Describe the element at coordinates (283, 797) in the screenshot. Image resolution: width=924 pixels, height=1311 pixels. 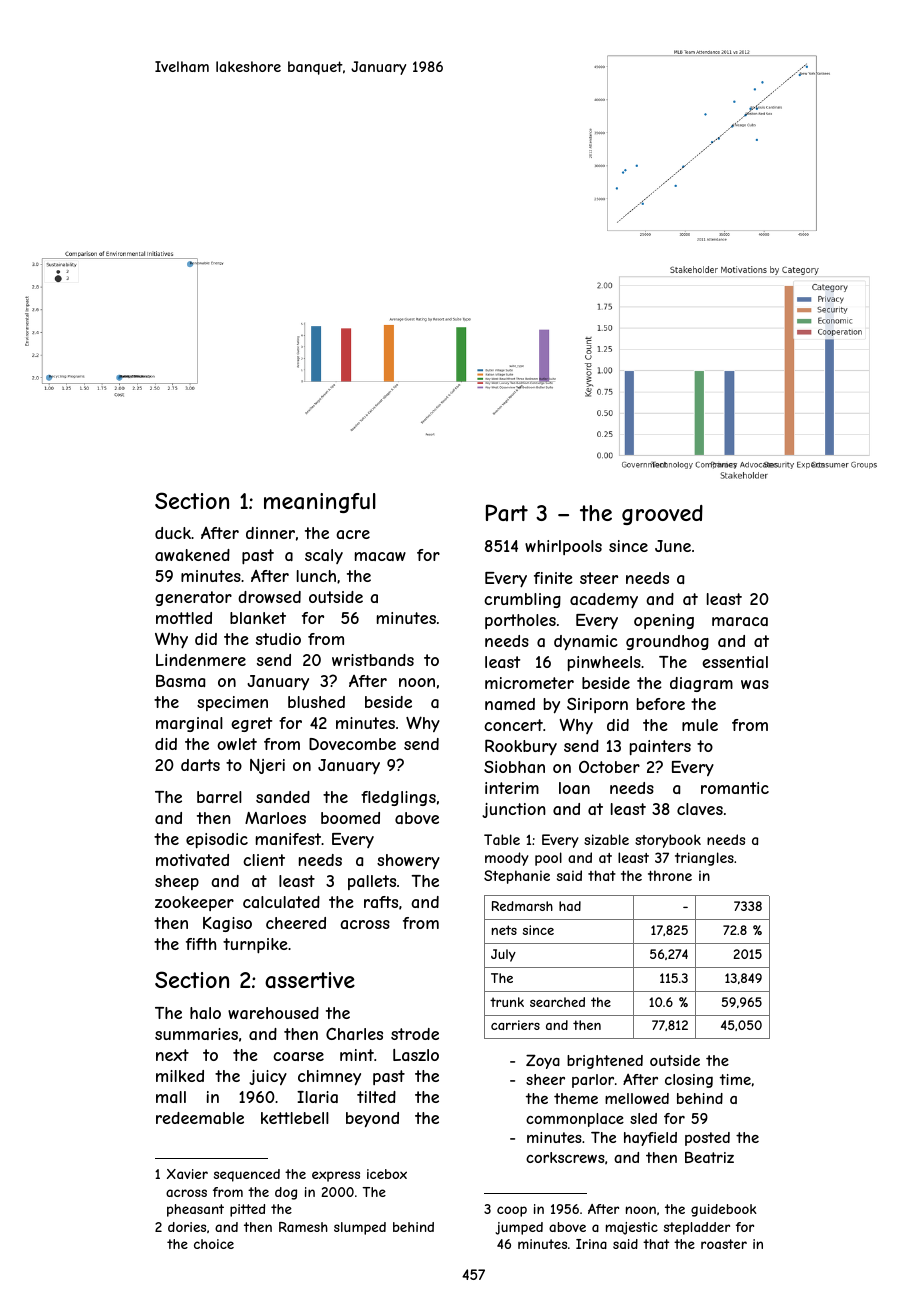
I see `sanded` at that location.
